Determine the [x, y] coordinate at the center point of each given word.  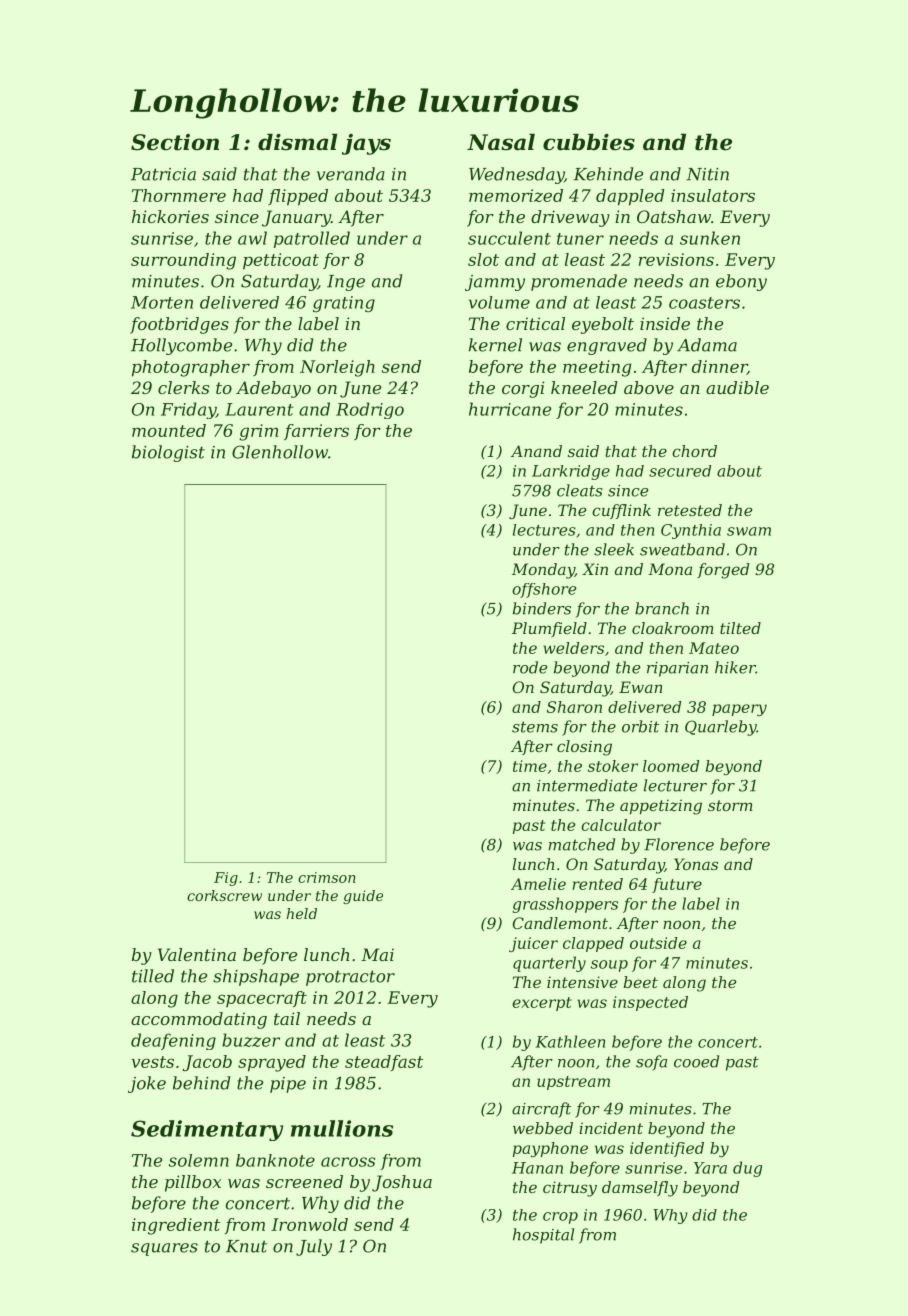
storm [730, 805]
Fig [226, 879]
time [530, 766]
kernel [495, 345]
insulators [713, 195]
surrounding [183, 261]
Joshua [402, 1183]
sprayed [272, 1063]
